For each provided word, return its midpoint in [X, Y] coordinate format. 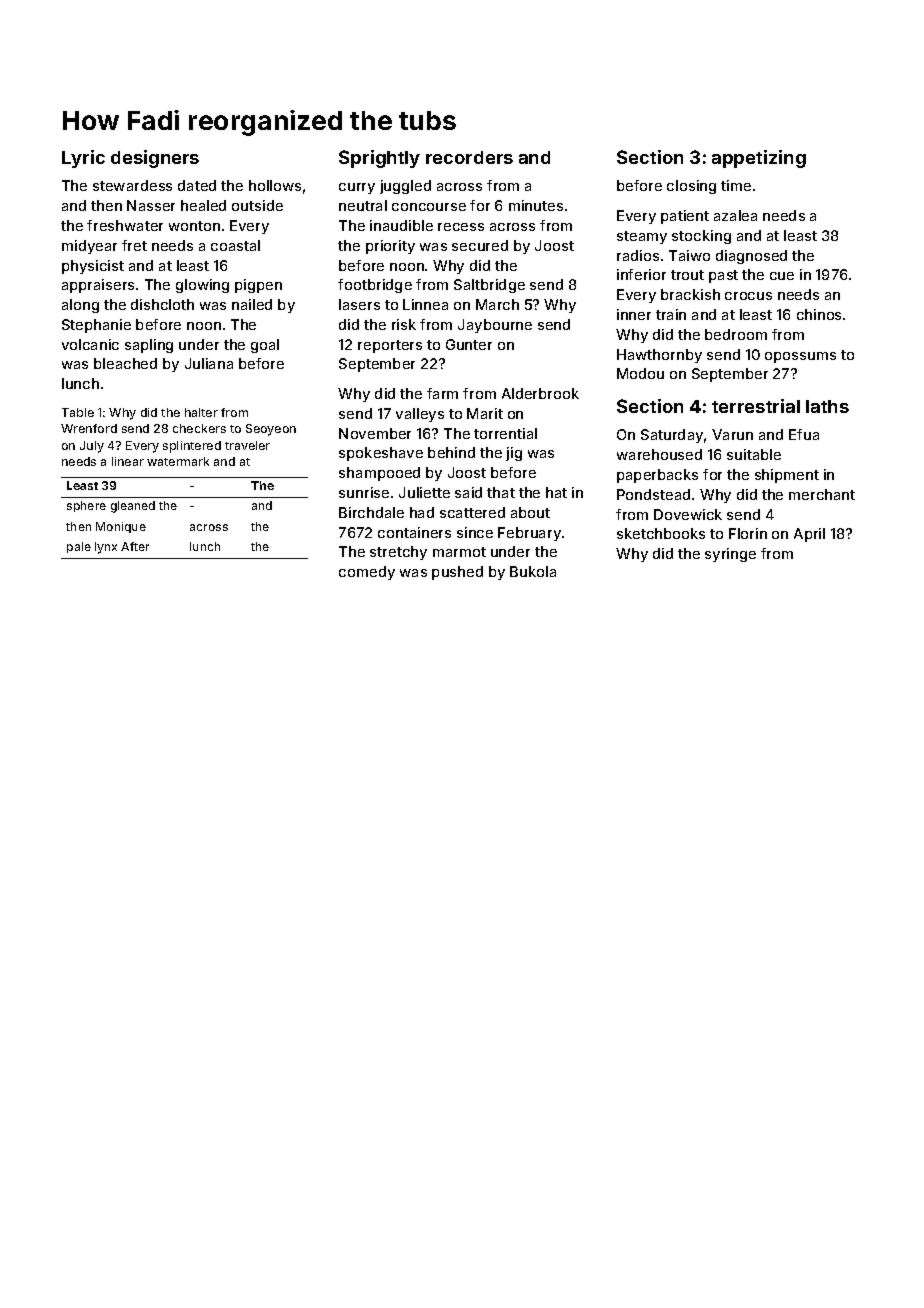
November [375, 433]
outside [257, 205]
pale [79, 547]
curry [357, 188]
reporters [390, 346]
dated [197, 185]
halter [201, 412]
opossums [800, 357]
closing [691, 187]
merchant [822, 494]
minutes [536, 205]
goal [265, 346]
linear [128, 461]
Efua [804, 434]
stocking [701, 237]
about [530, 512]
